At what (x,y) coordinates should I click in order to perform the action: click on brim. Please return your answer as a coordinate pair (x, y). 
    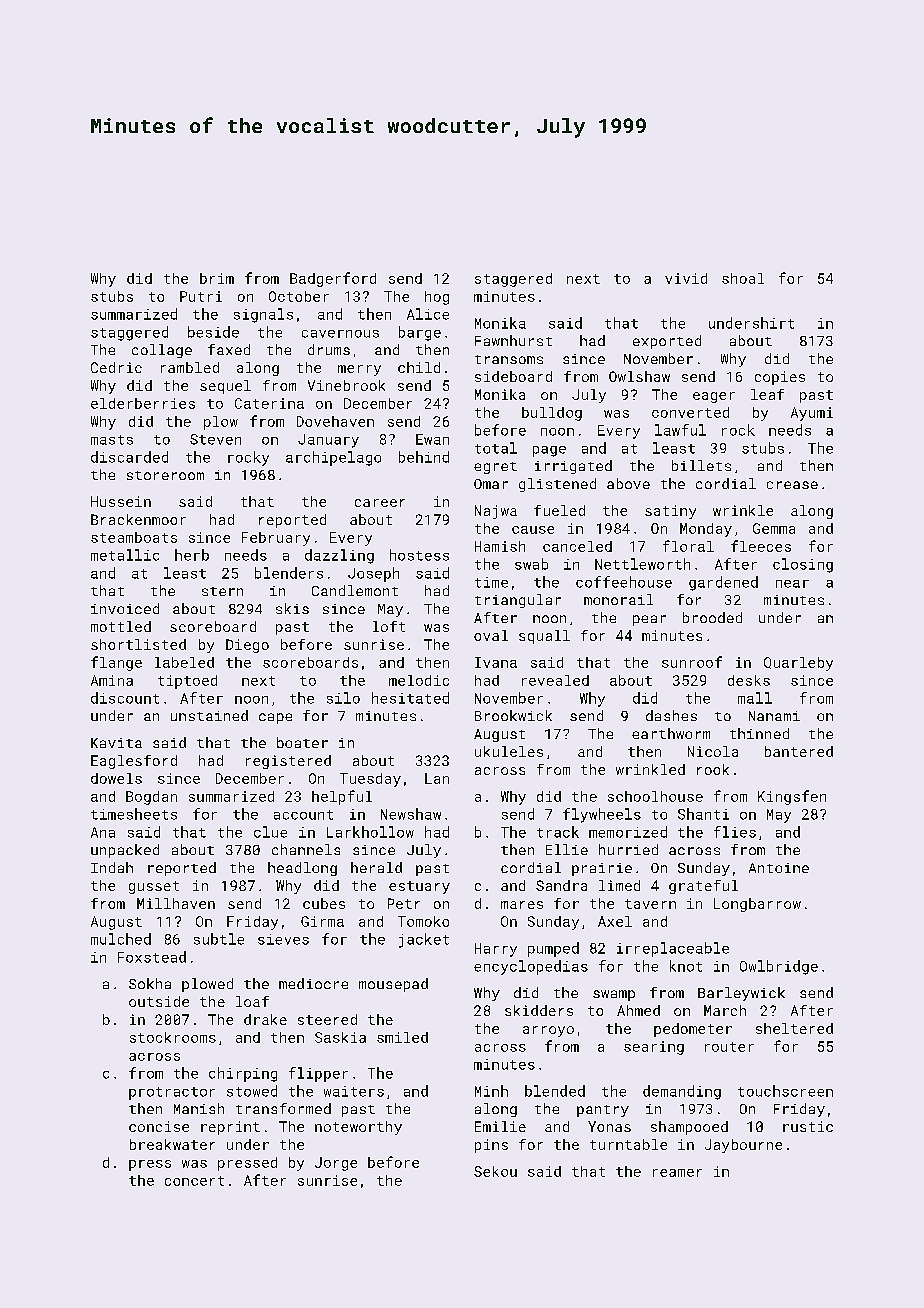
    Looking at the image, I should click on (217, 278).
